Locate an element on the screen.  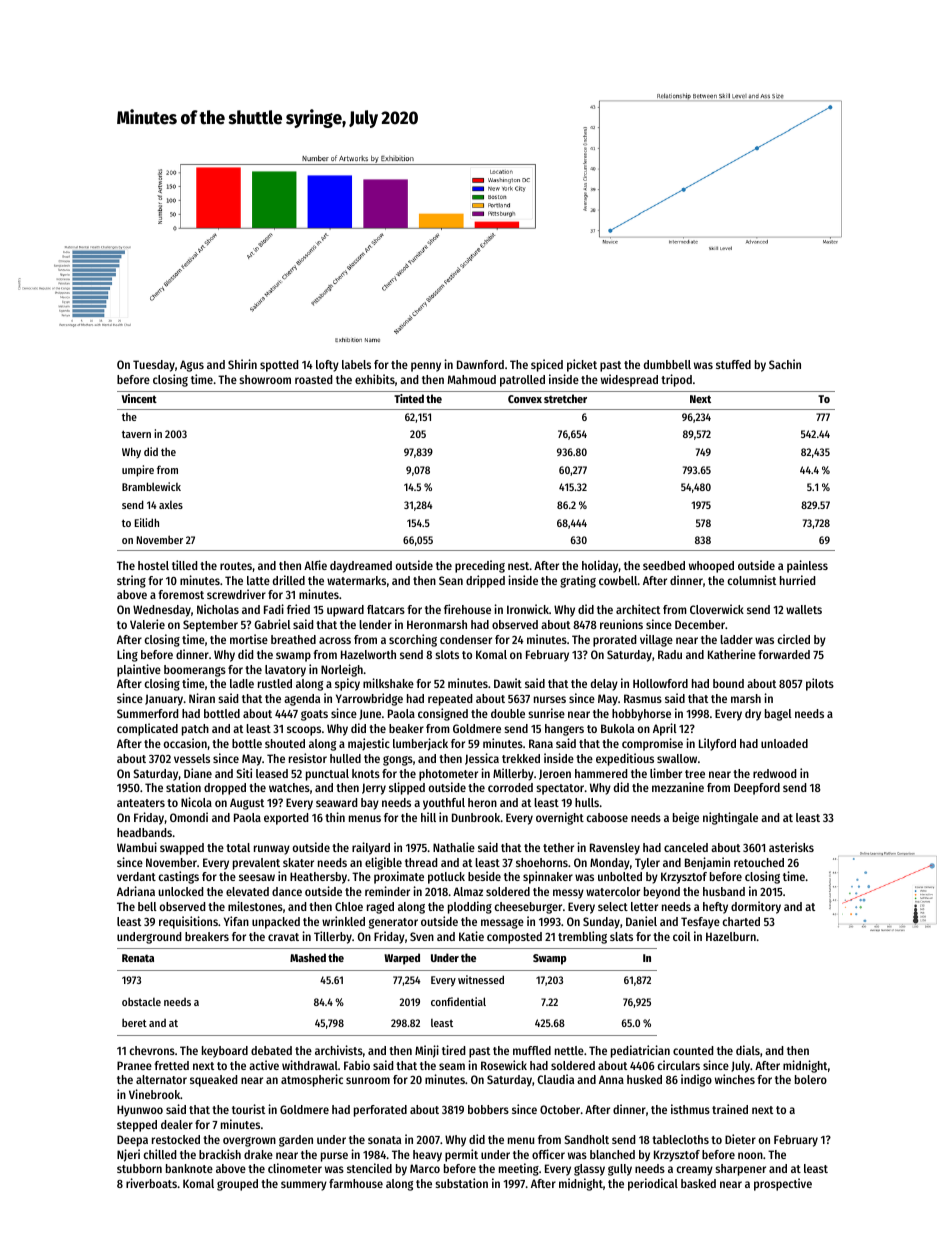
roasted is located at coordinates (314, 379).
